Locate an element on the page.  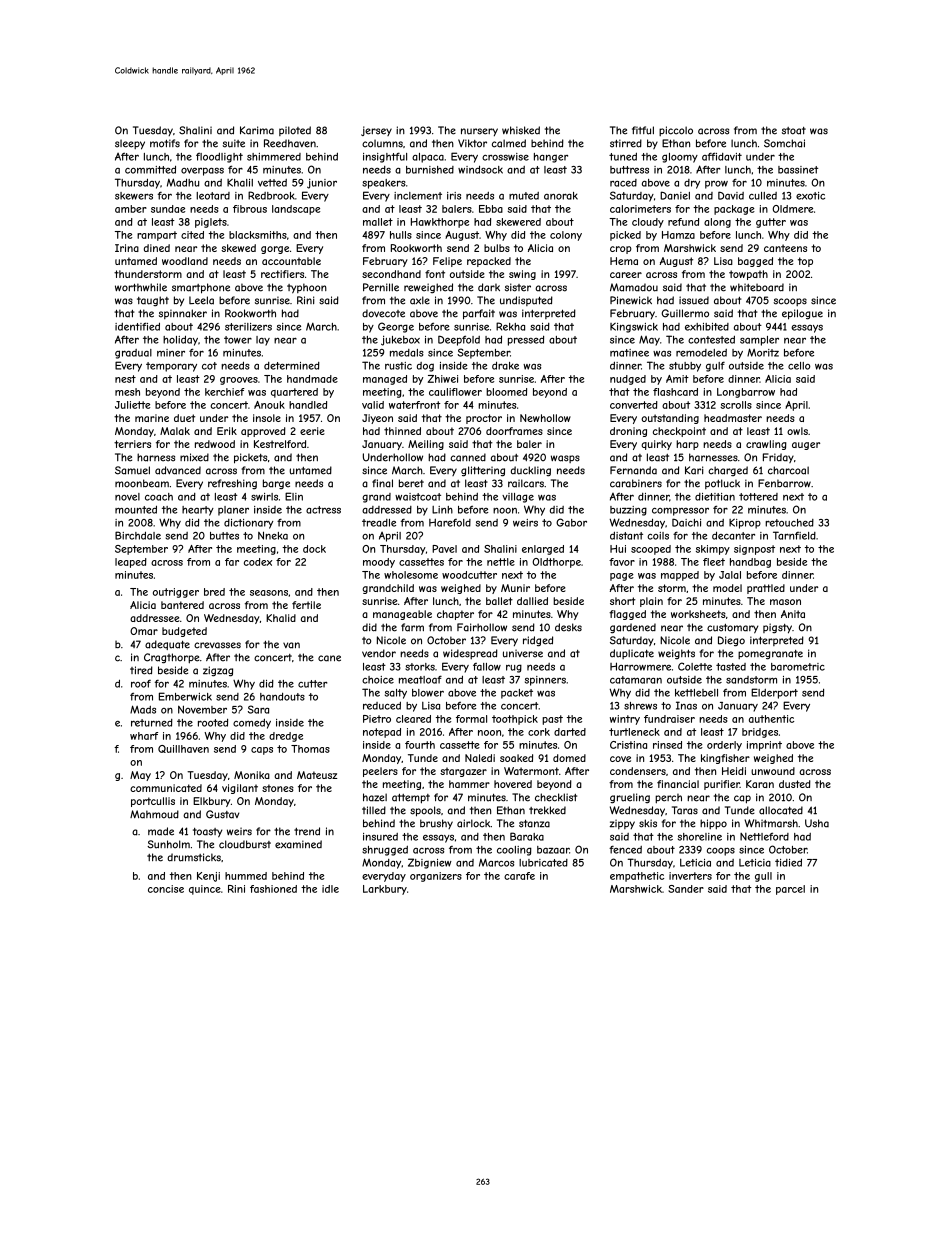
Newhollow is located at coordinates (545, 418).
